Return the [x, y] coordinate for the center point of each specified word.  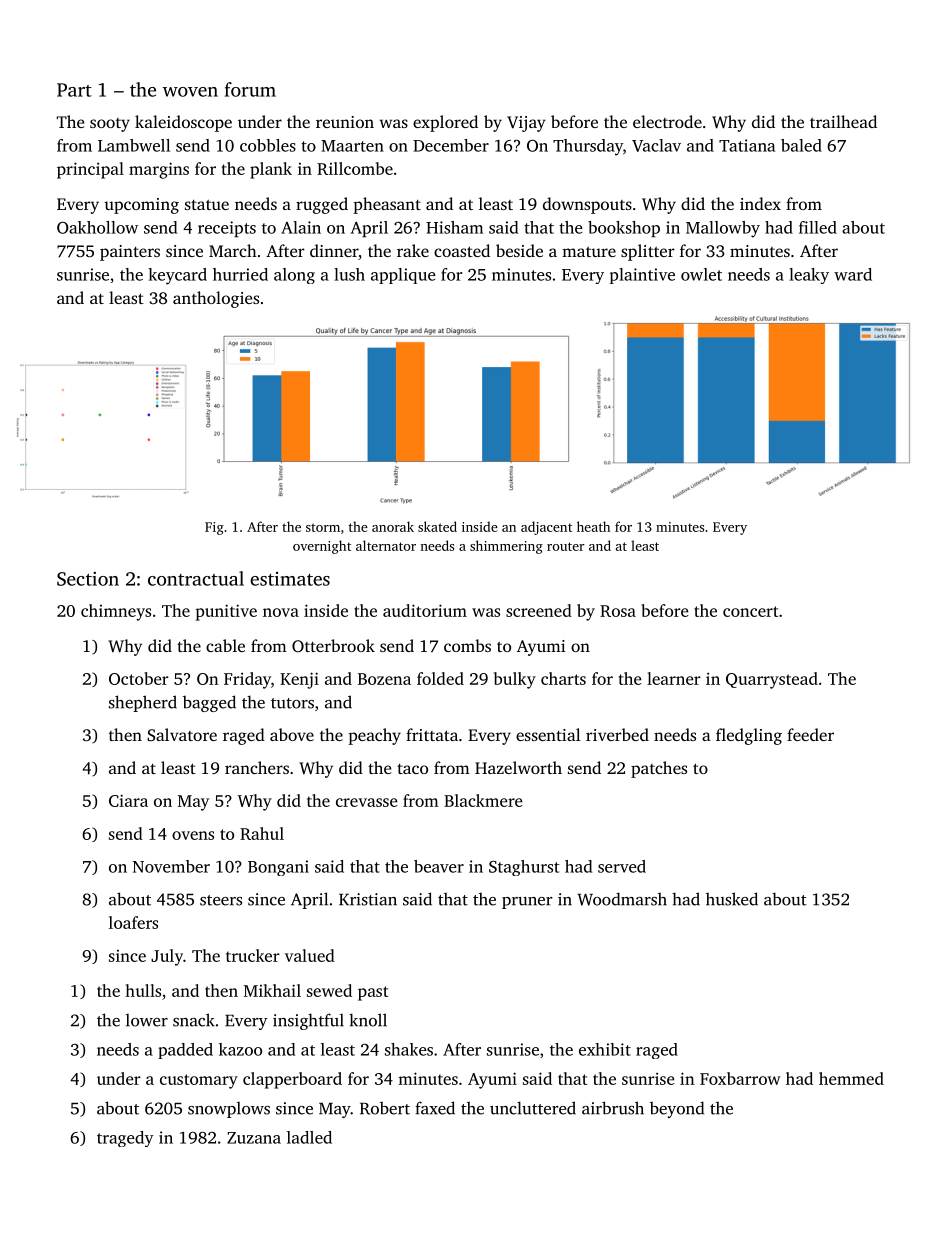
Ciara [128, 800]
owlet [701, 274]
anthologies [216, 299]
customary [199, 1081]
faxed [435, 1108]
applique [403, 276]
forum [250, 89]
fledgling [749, 736]
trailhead [843, 121]
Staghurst [524, 868]
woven [190, 92]
